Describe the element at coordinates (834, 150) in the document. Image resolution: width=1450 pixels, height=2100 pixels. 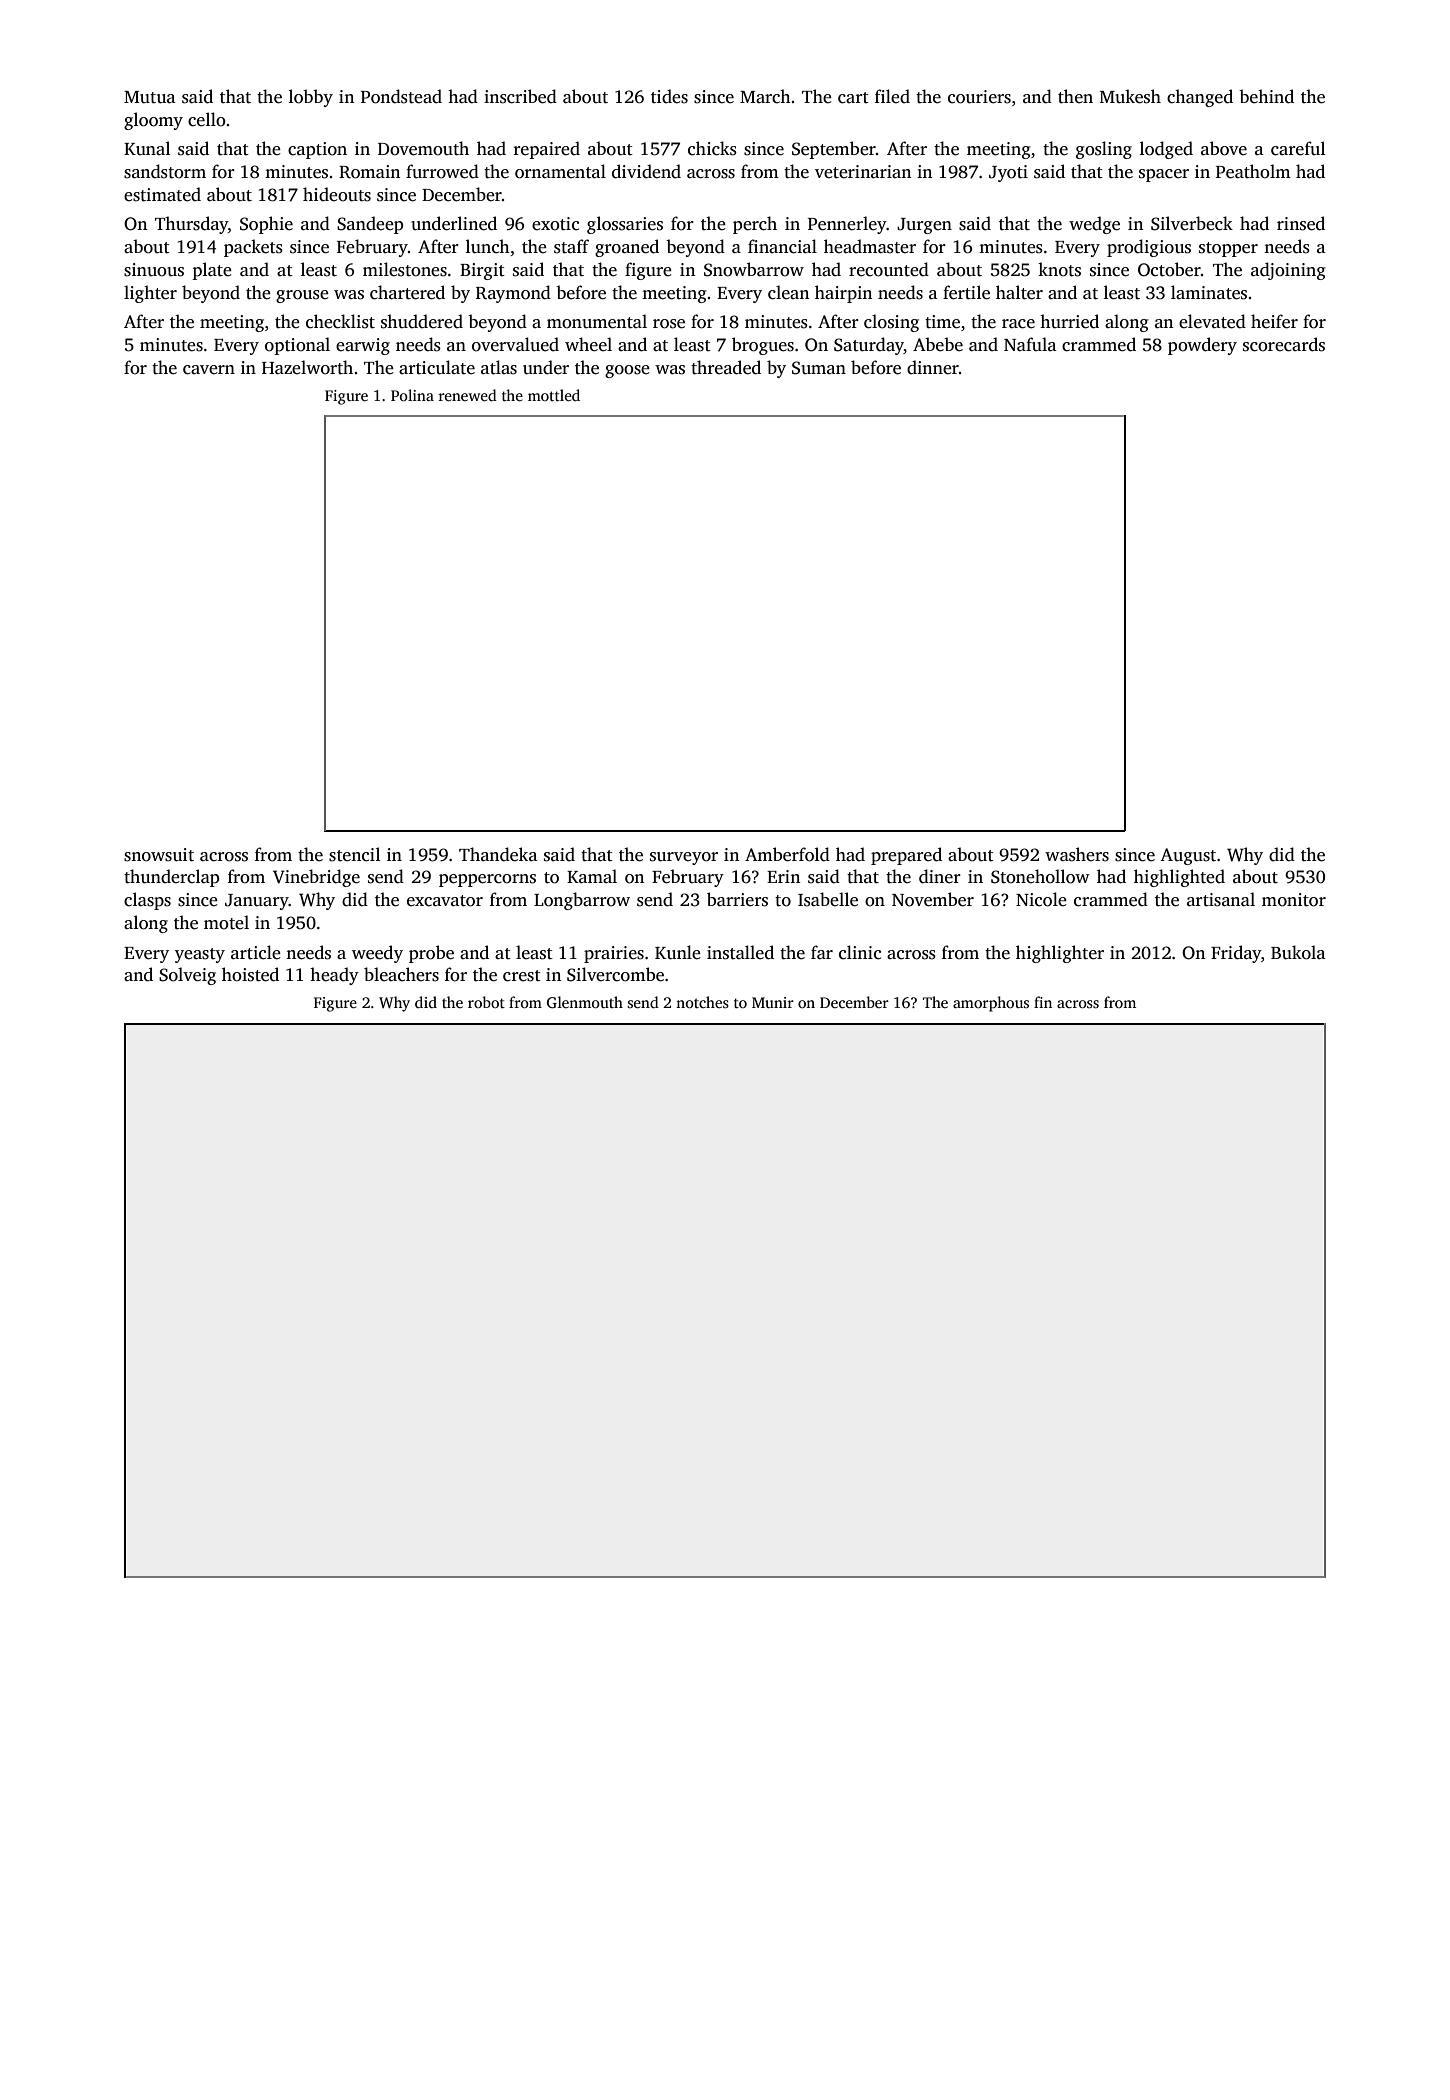
I see `September` at that location.
